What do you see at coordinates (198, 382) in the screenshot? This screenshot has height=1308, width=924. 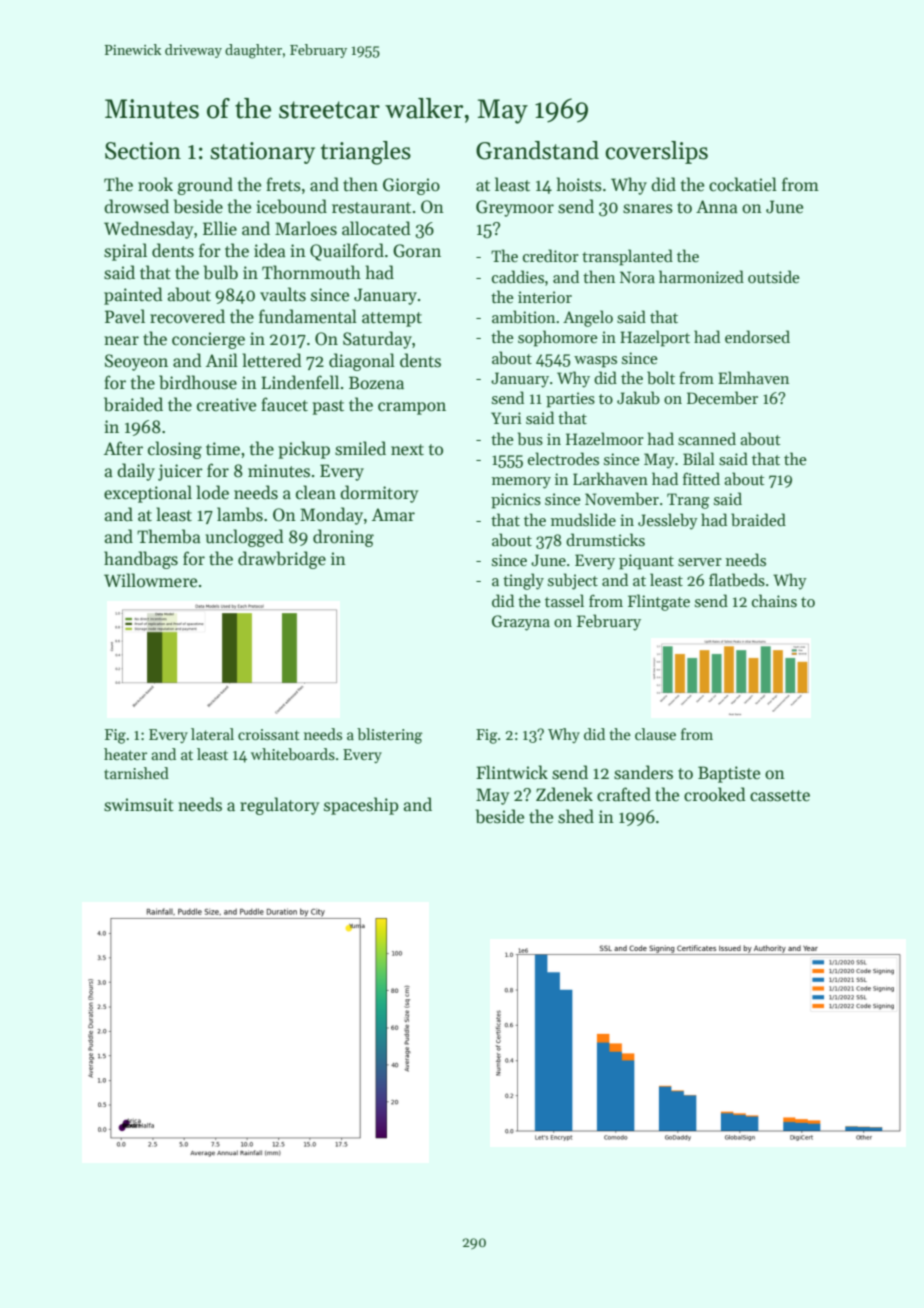 I see `birdhouse` at bounding box center [198, 382].
